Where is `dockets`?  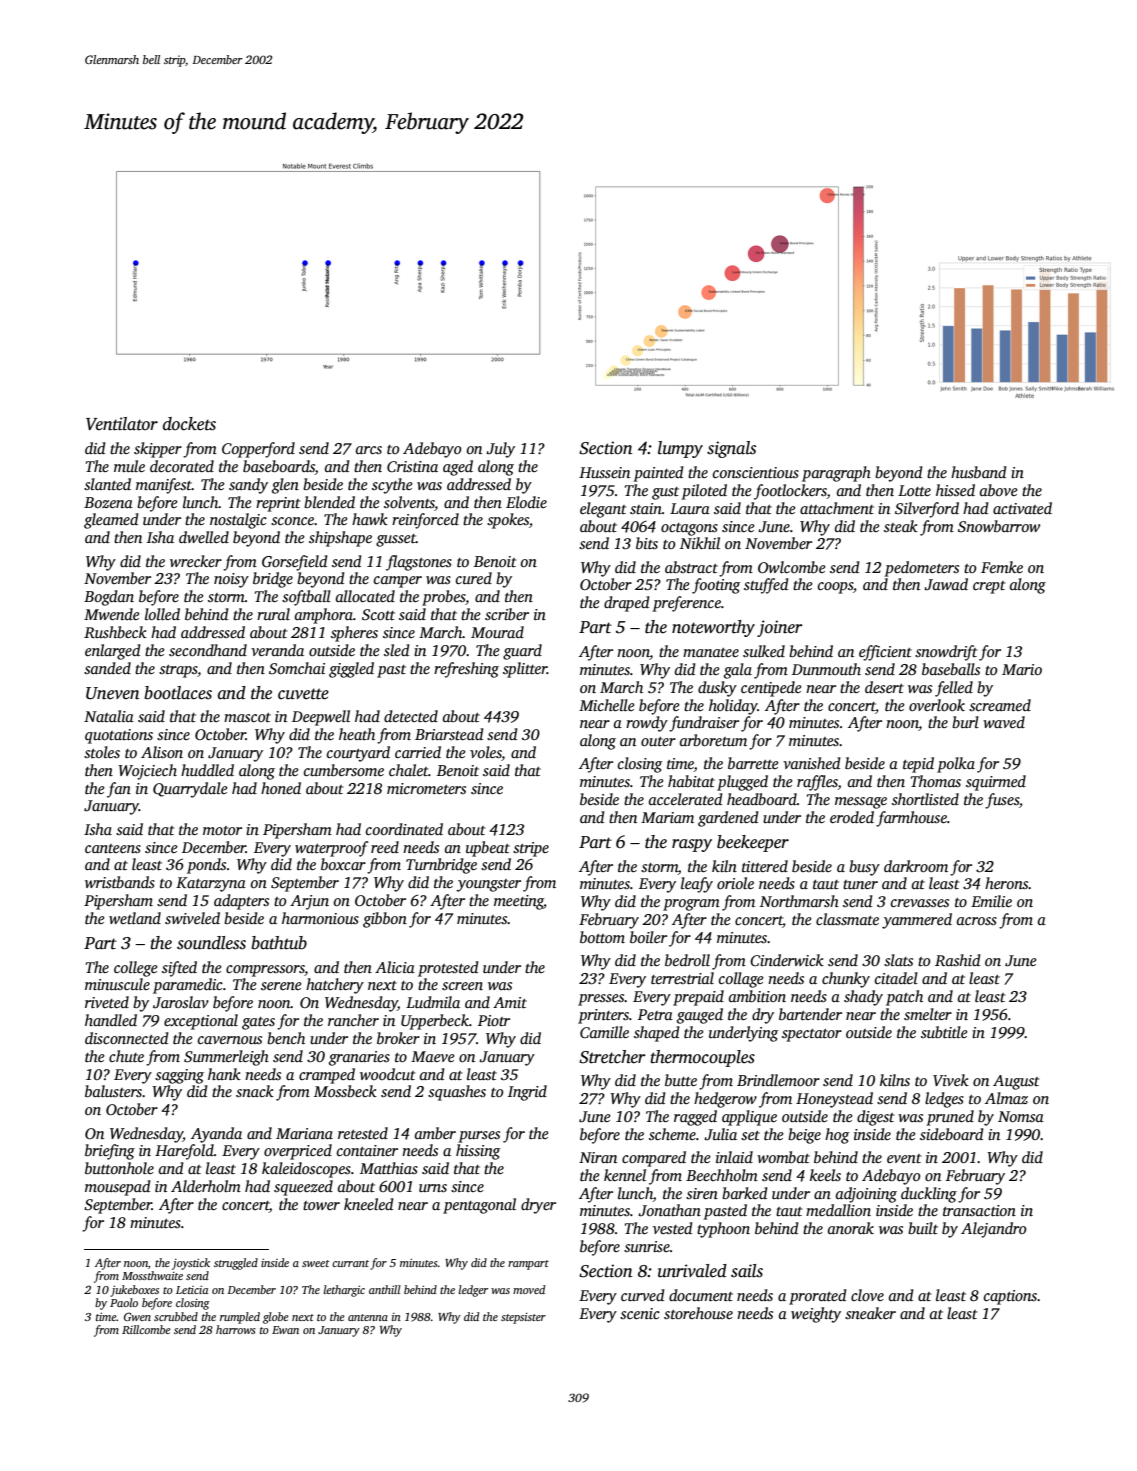
dockets is located at coordinates (189, 424).
